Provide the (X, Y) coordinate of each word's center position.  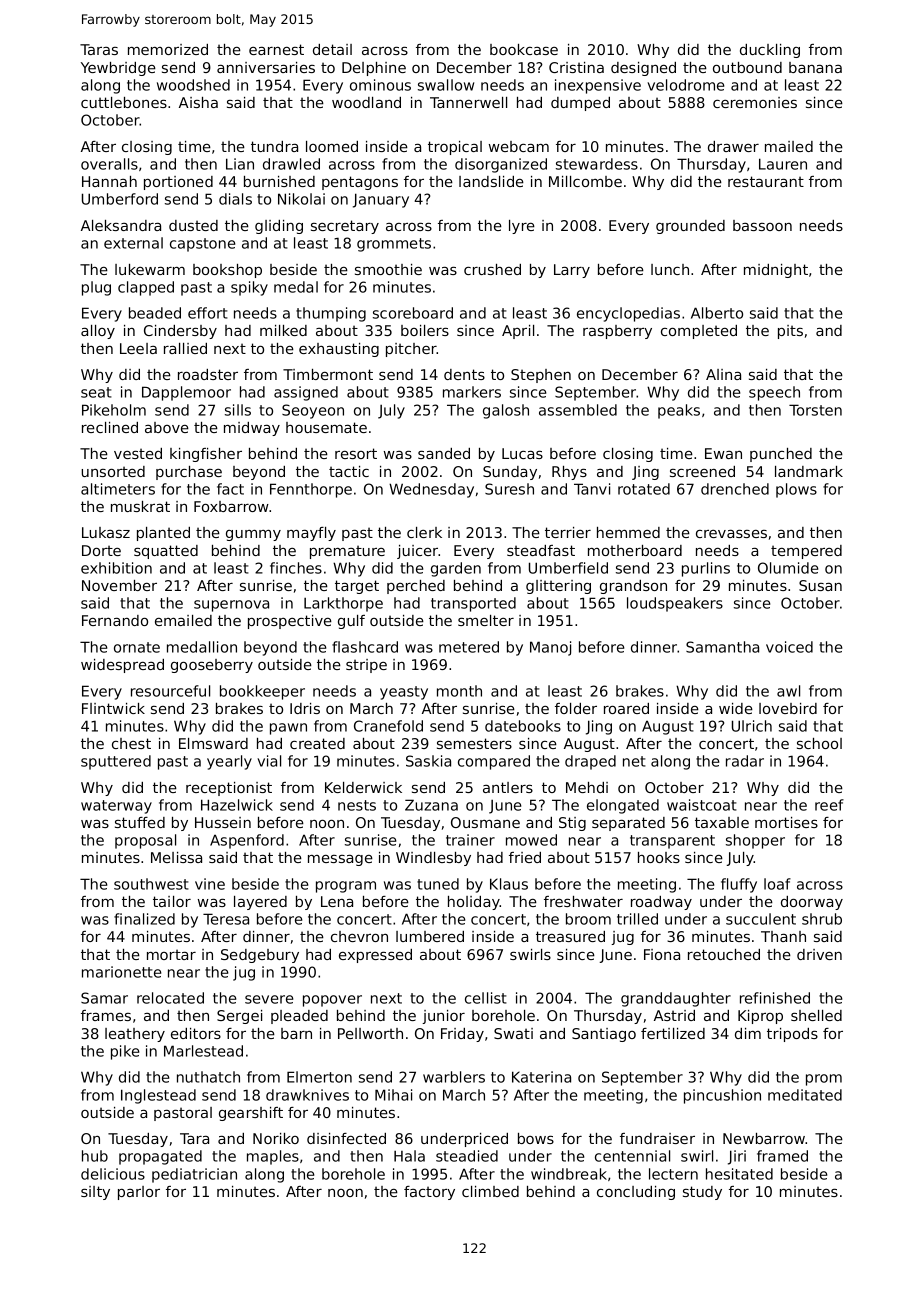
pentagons (360, 183)
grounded (690, 227)
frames (106, 1015)
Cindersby (180, 332)
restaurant (766, 181)
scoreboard (413, 313)
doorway (812, 903)
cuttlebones (124, 102)
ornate (137, 647)
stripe (366, 666)
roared (626, 708)
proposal (145, 841)
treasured (570, 936)
